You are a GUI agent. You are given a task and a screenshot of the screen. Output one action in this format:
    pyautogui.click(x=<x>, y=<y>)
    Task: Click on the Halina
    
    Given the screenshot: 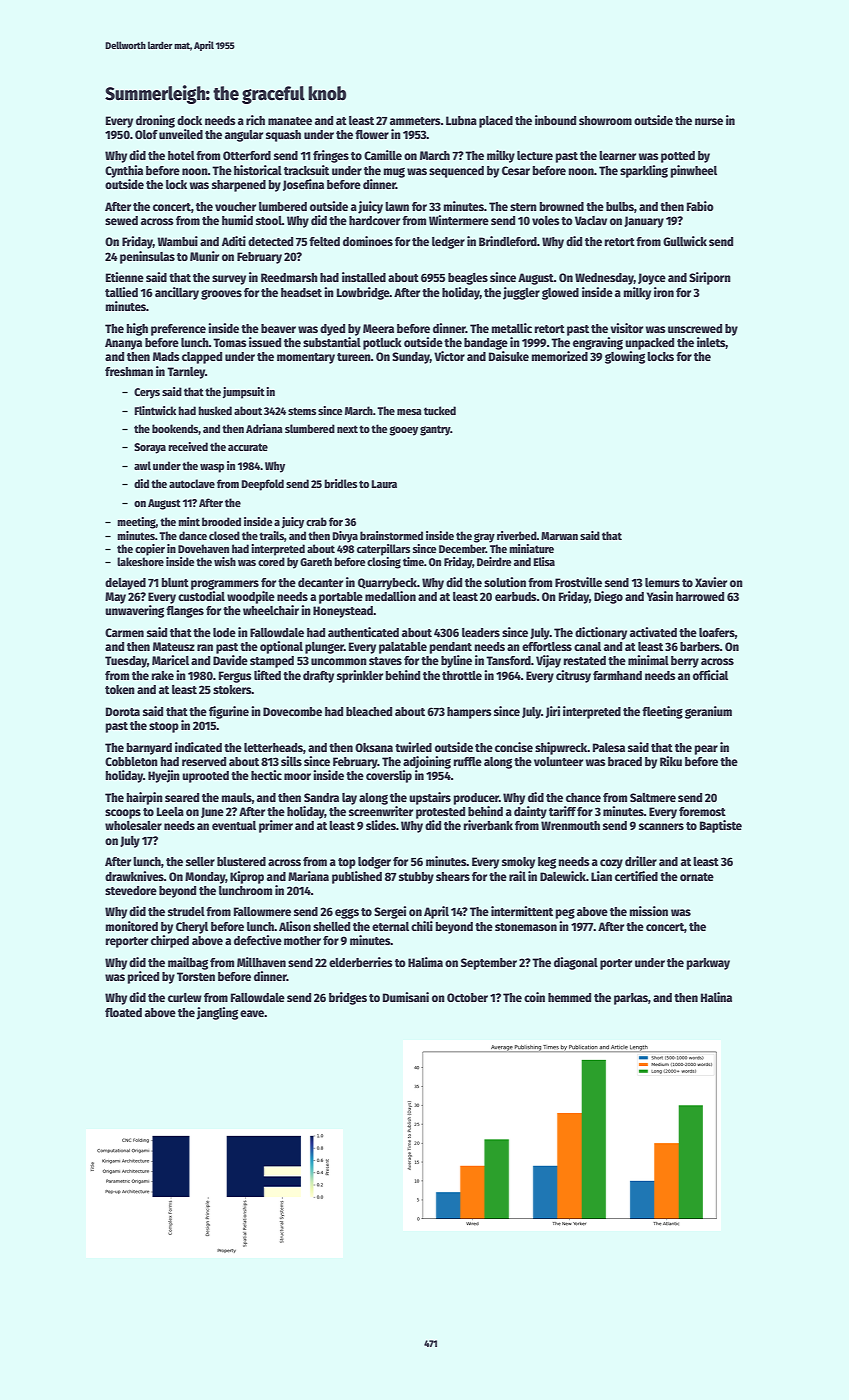 What is the action you would take?
    pyautogui.click(x=716, y=997)
